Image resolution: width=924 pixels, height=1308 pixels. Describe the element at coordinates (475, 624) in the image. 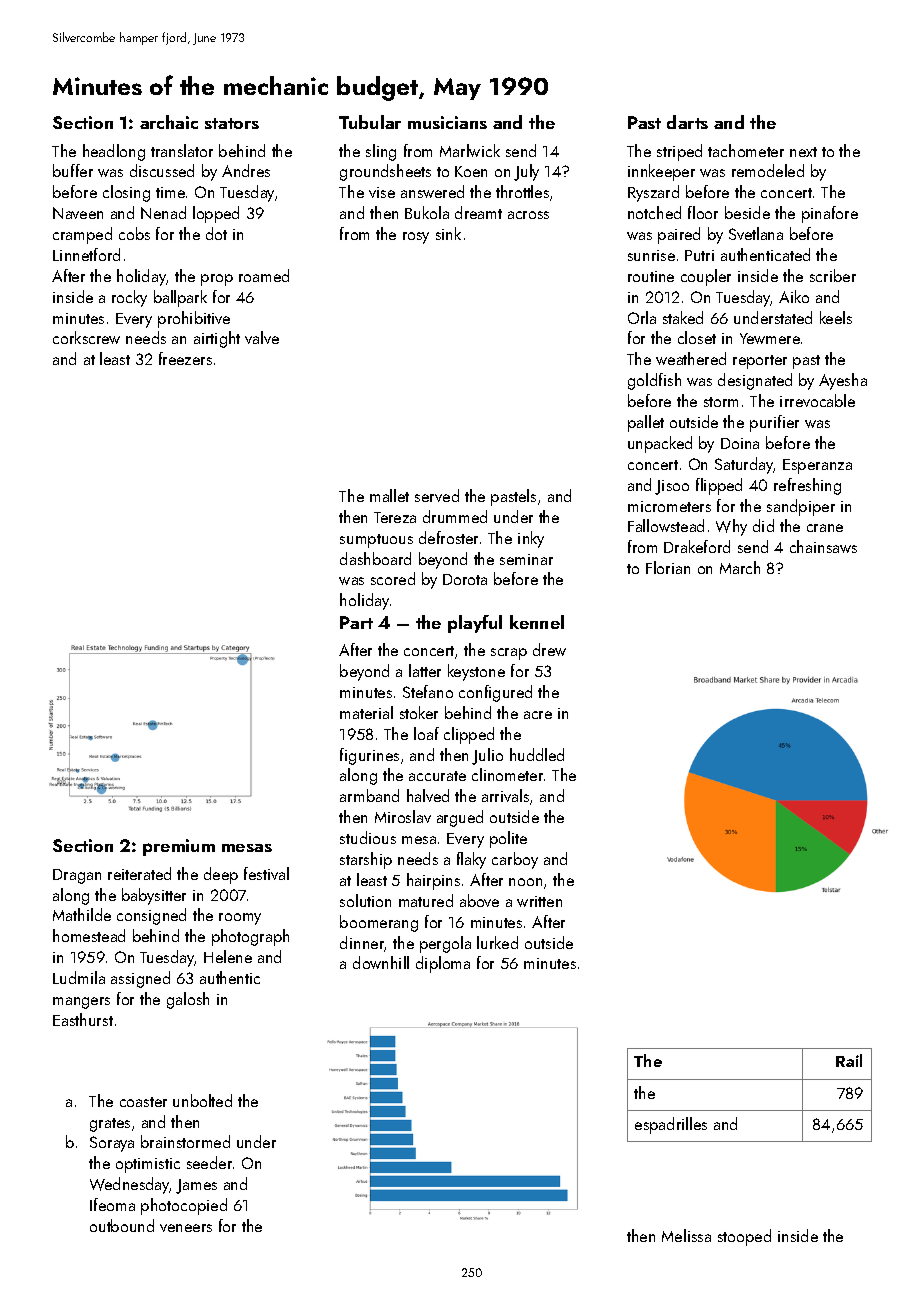

I see `playful` at that location.
